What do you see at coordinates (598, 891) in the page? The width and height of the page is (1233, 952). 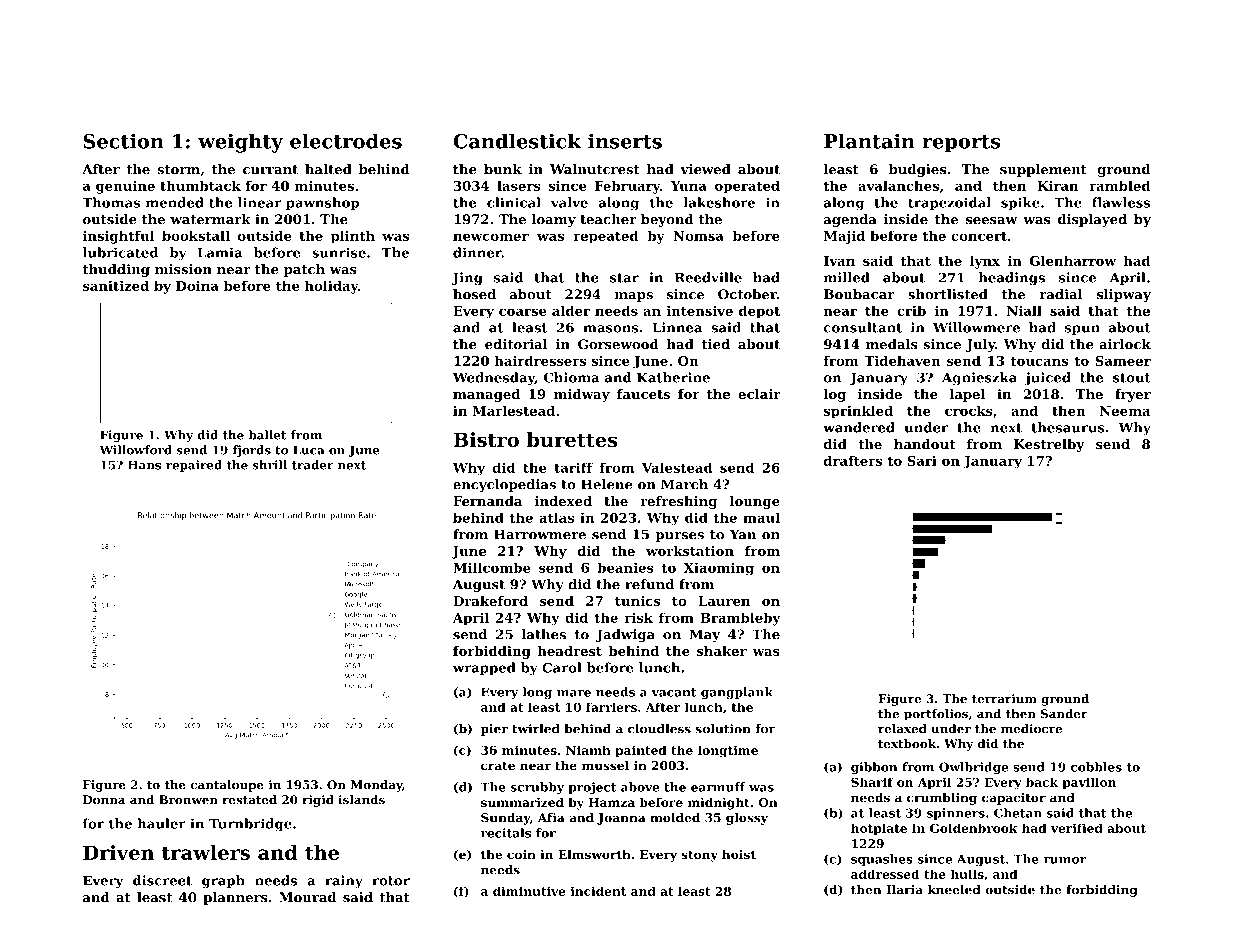 I see `incident` at bounding box center [598, 891].
